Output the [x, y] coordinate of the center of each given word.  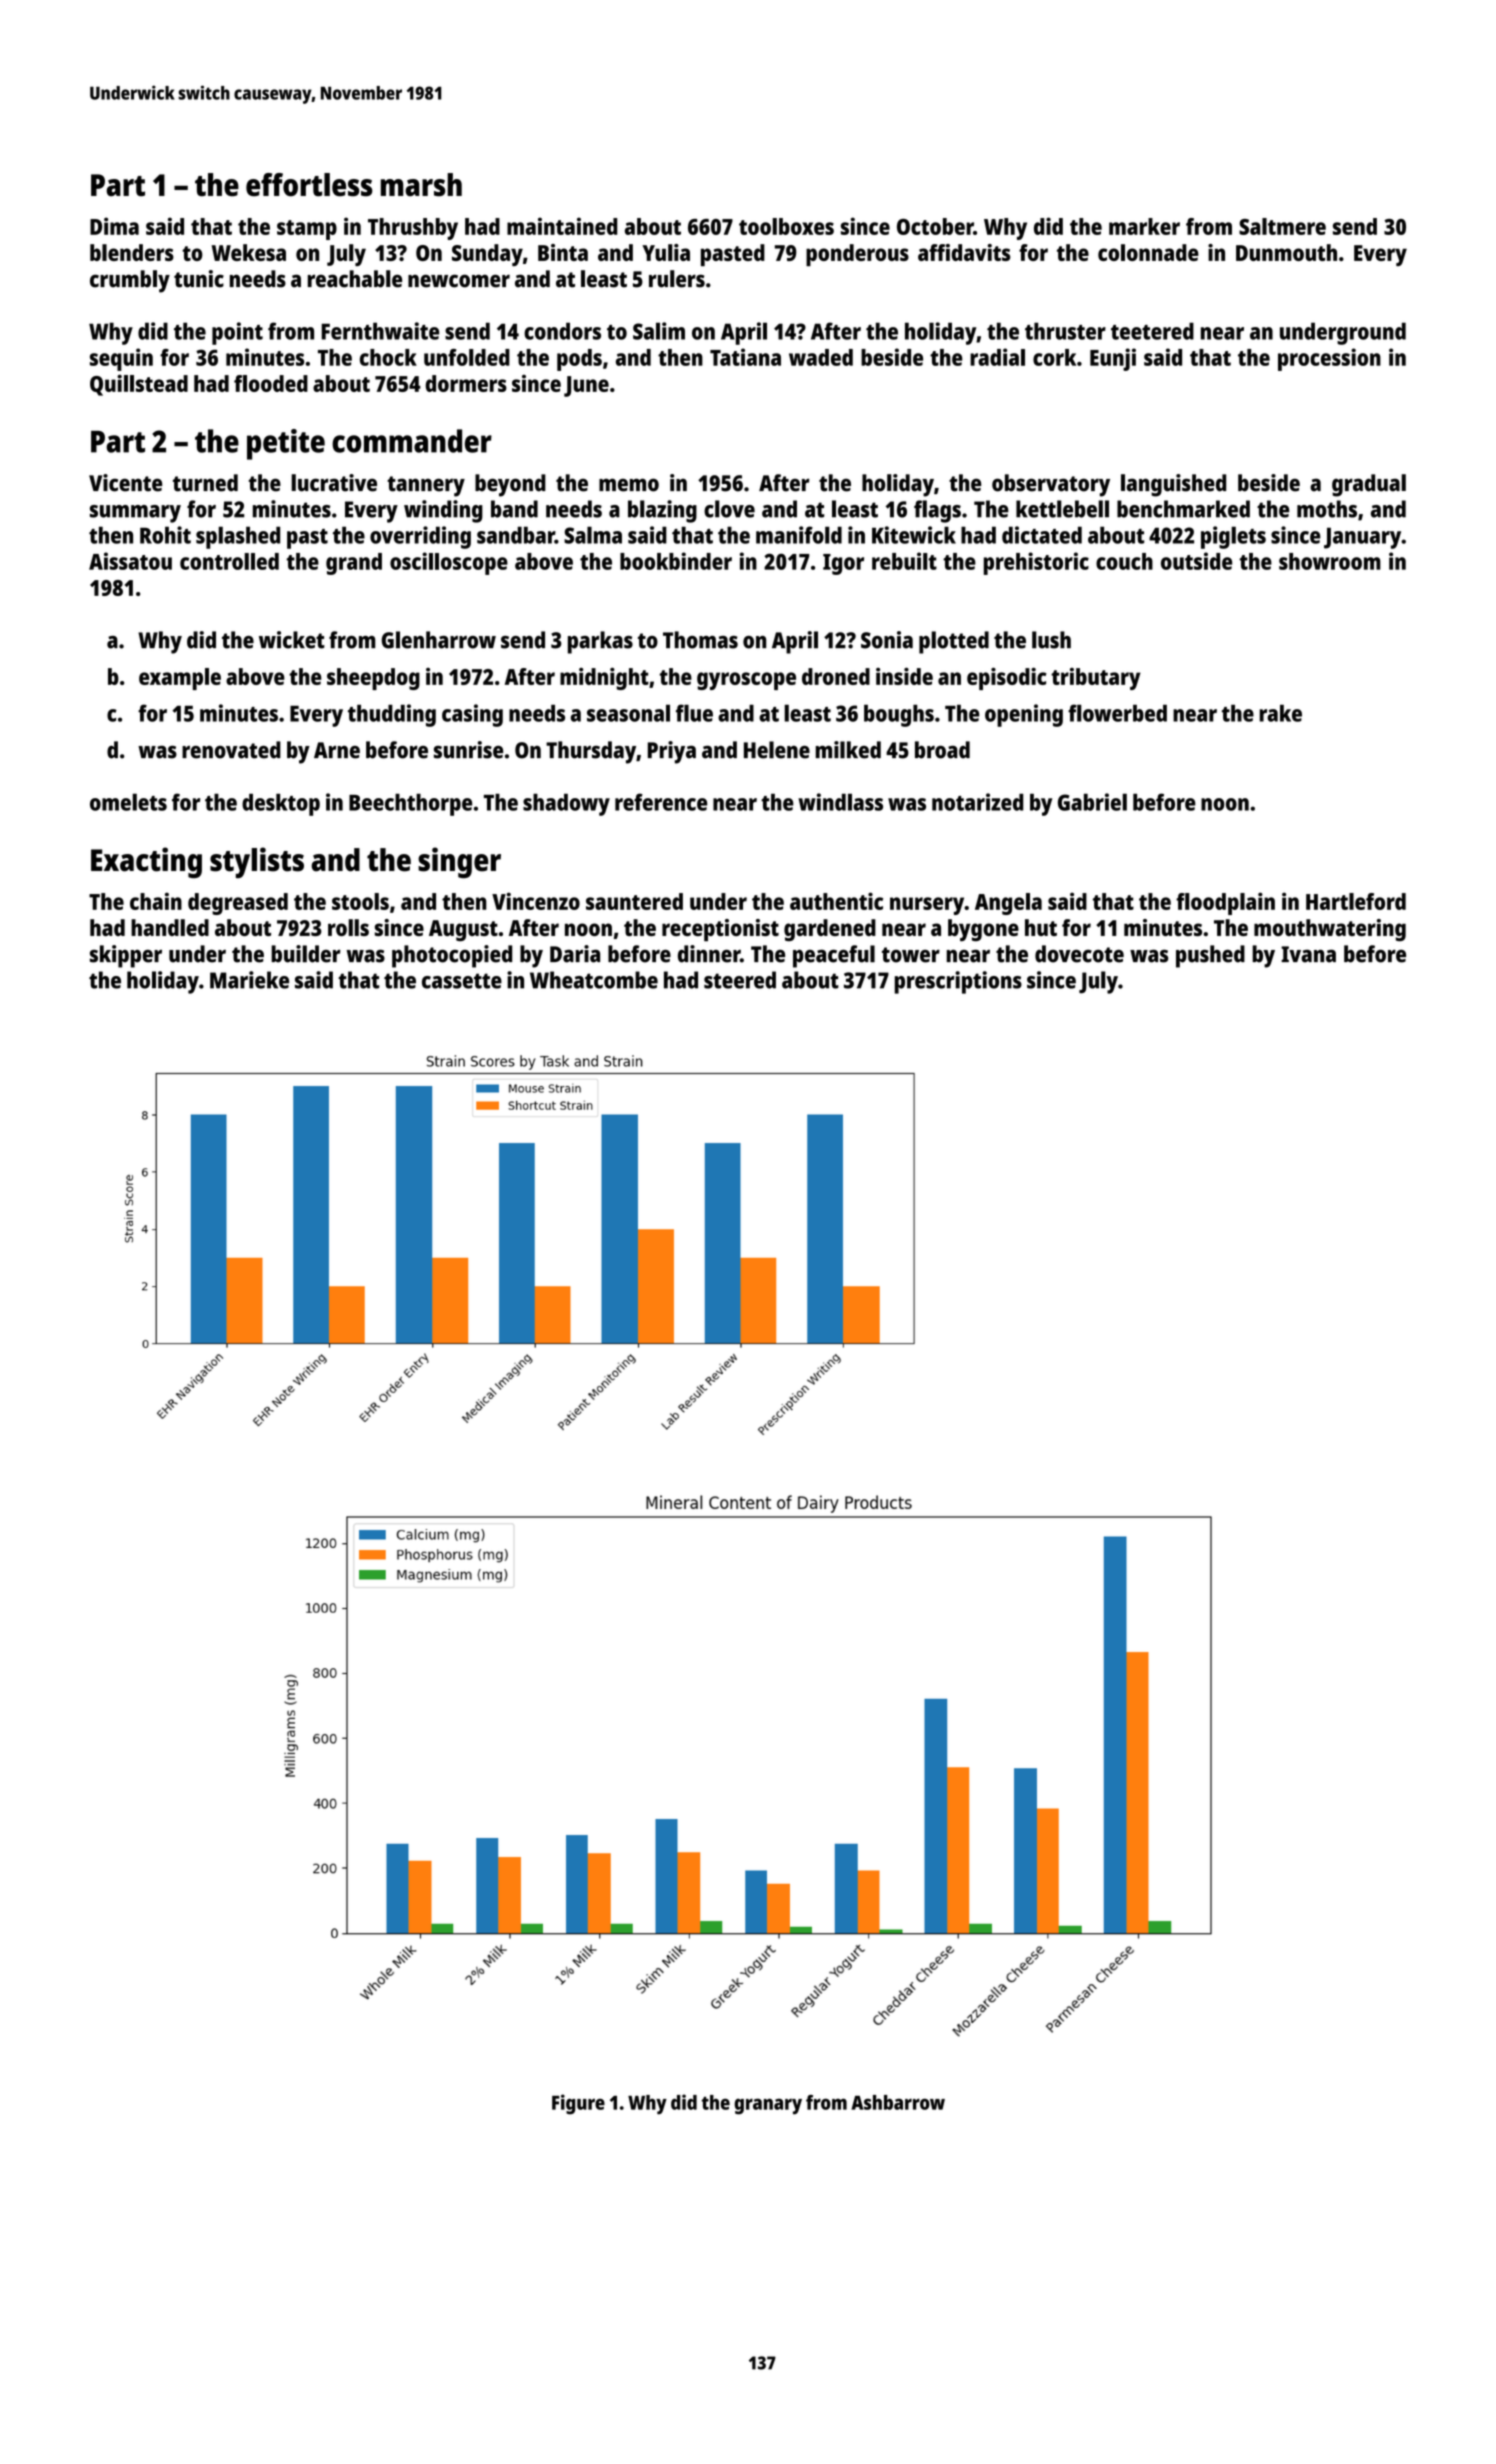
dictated [1042, 535]
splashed [238, 537]
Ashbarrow [898, 2102]
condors [562, 331]
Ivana [1308, 954]
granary [768, 2106]
